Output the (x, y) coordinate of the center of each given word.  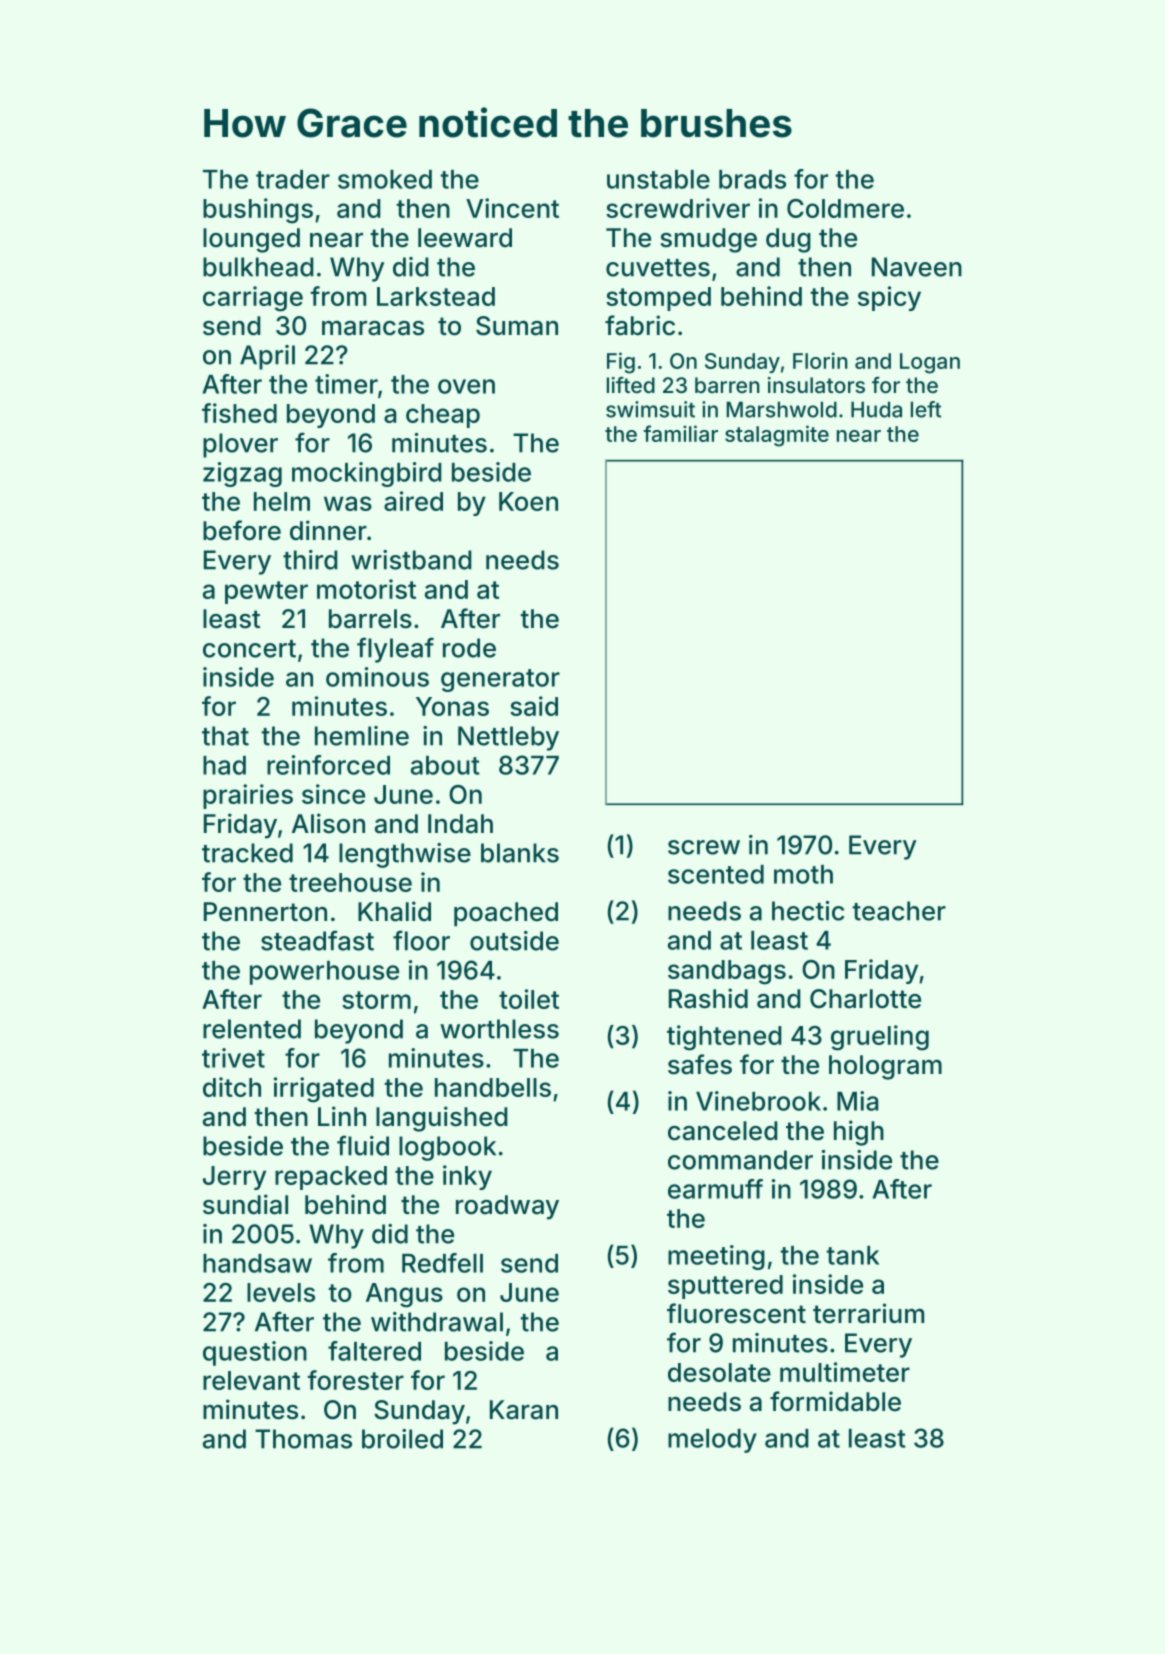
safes (700, 1064)
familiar (680, 433)
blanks (520, 853)
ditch (232, 1087)
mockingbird (367, 474)
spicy (889, 298)
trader (293, 179)
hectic (808, 911)
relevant (251, 1380)
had (224, 765)
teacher (899, 911)
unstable (658, 179)
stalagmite (777, 436)
